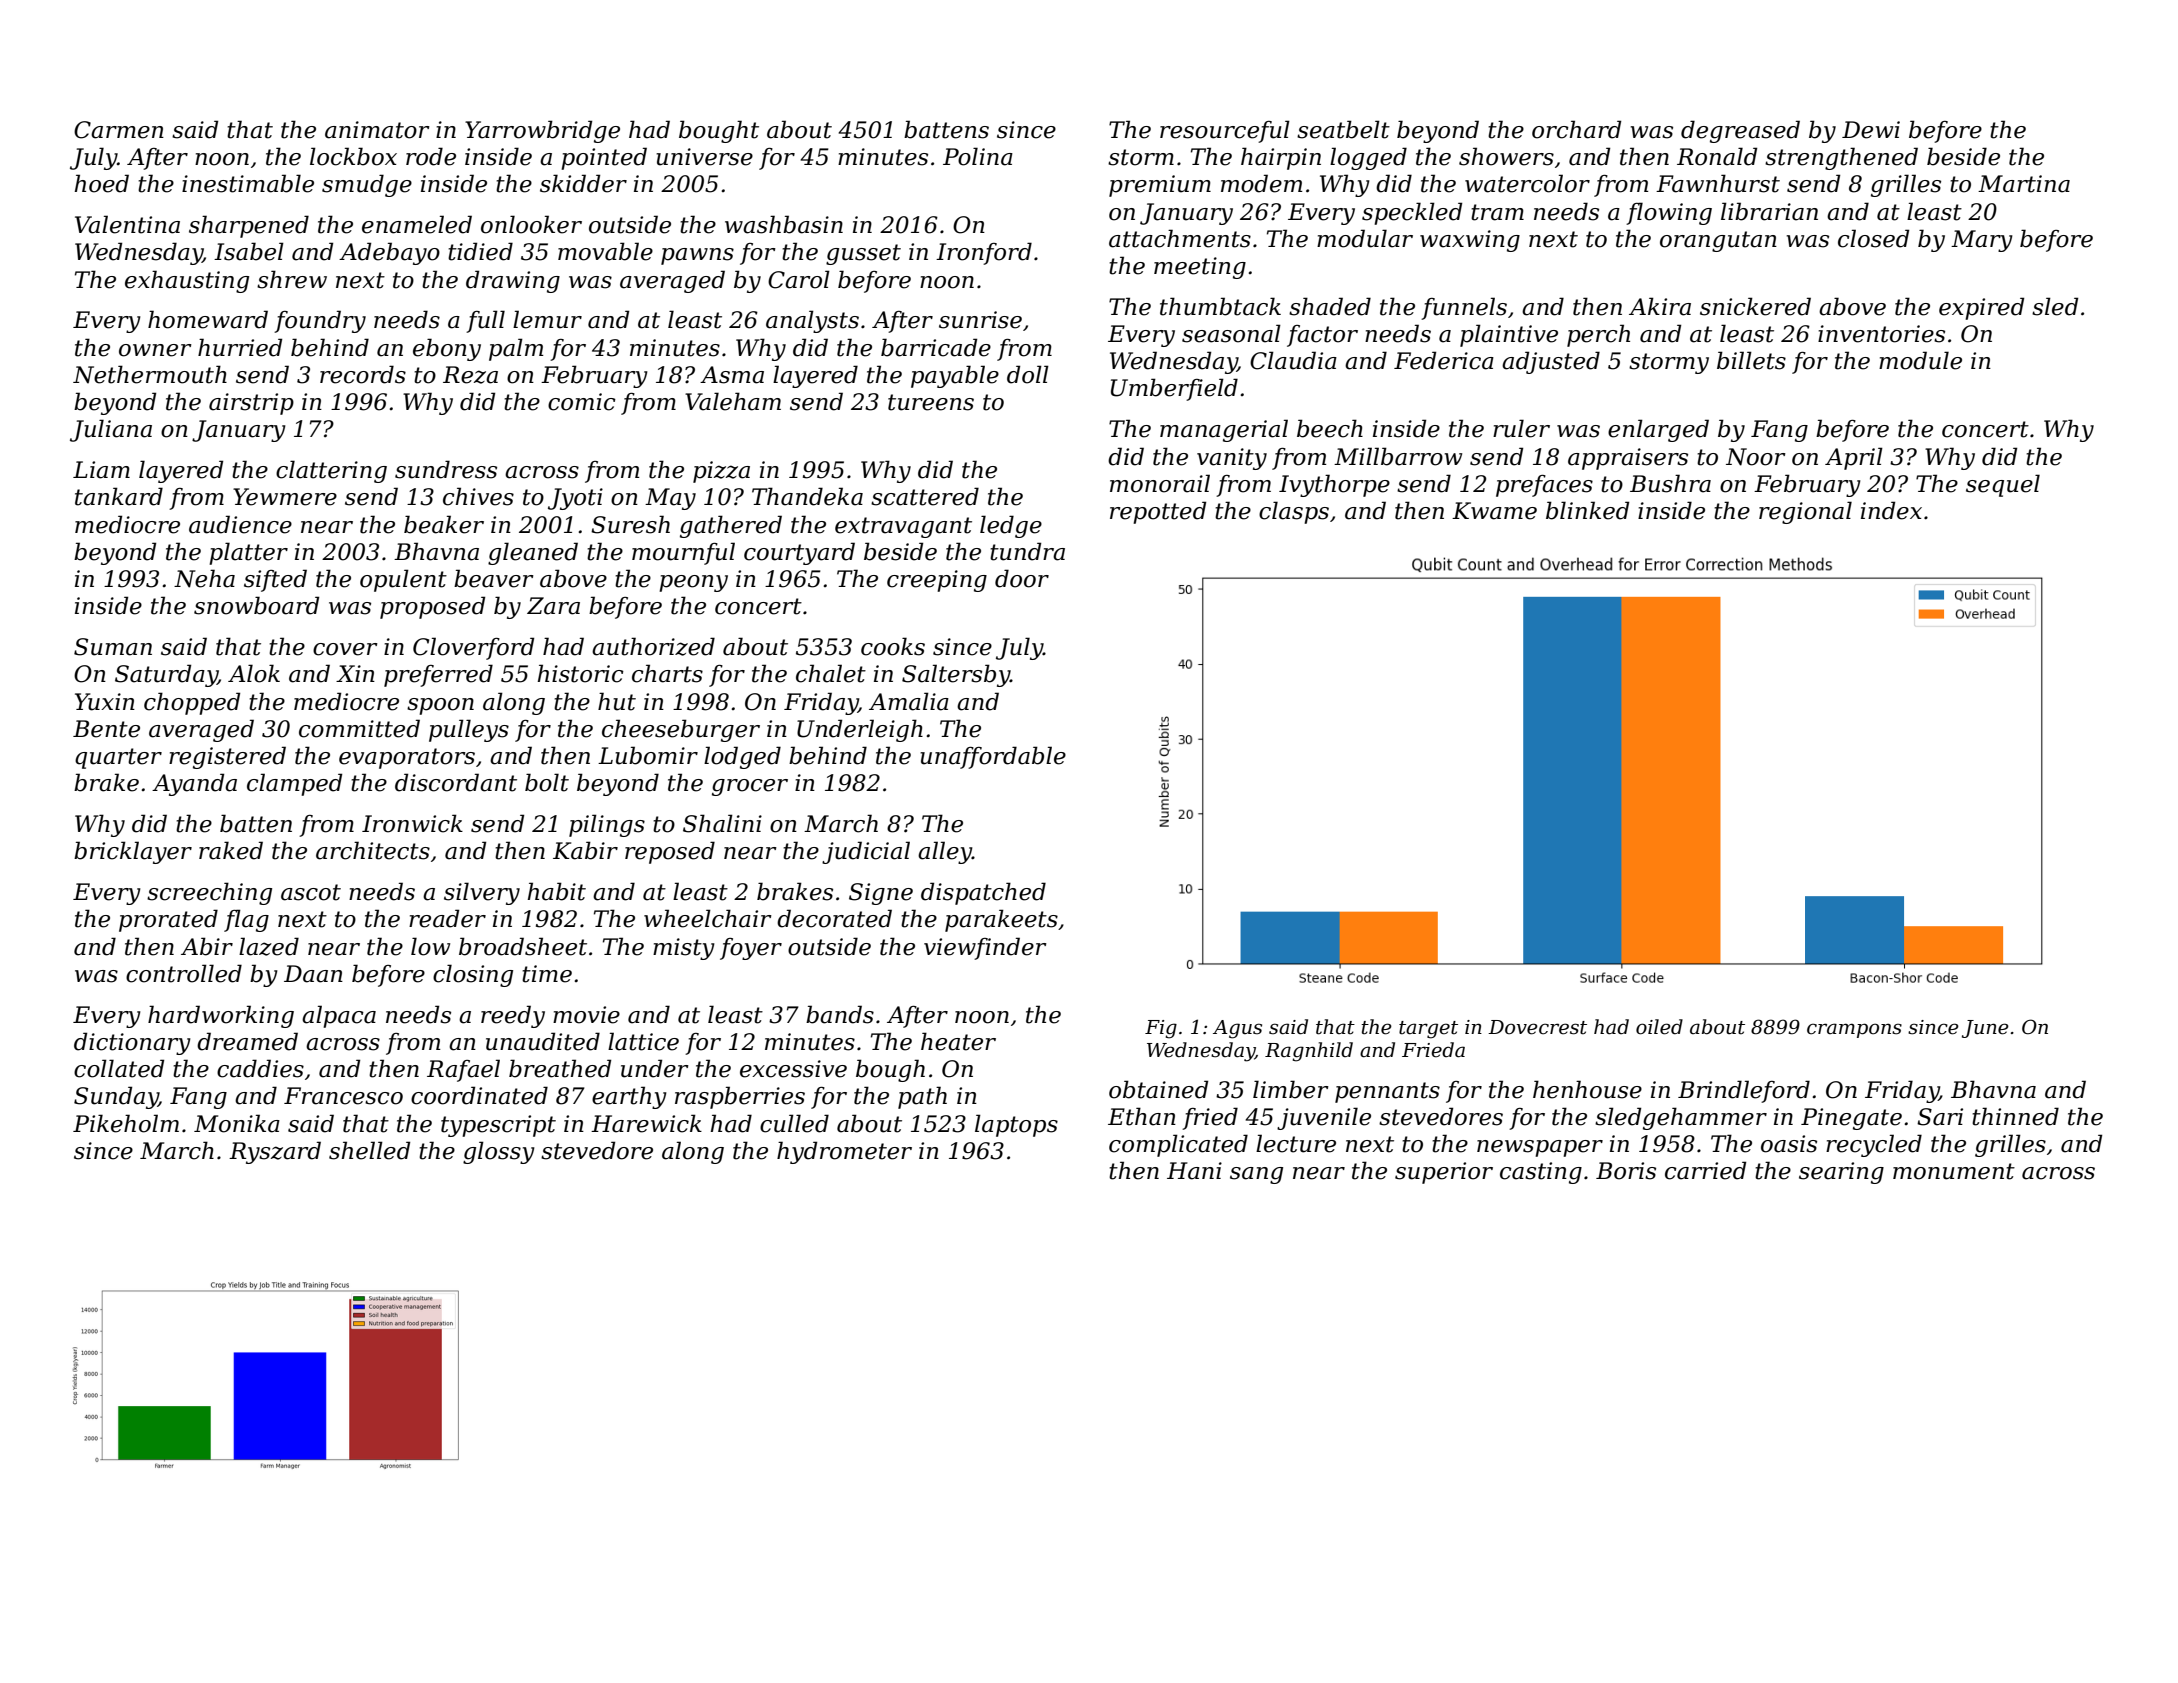  Describe the element at coordinates (1871, 130) in the image. I see `Dewi` at that location.
